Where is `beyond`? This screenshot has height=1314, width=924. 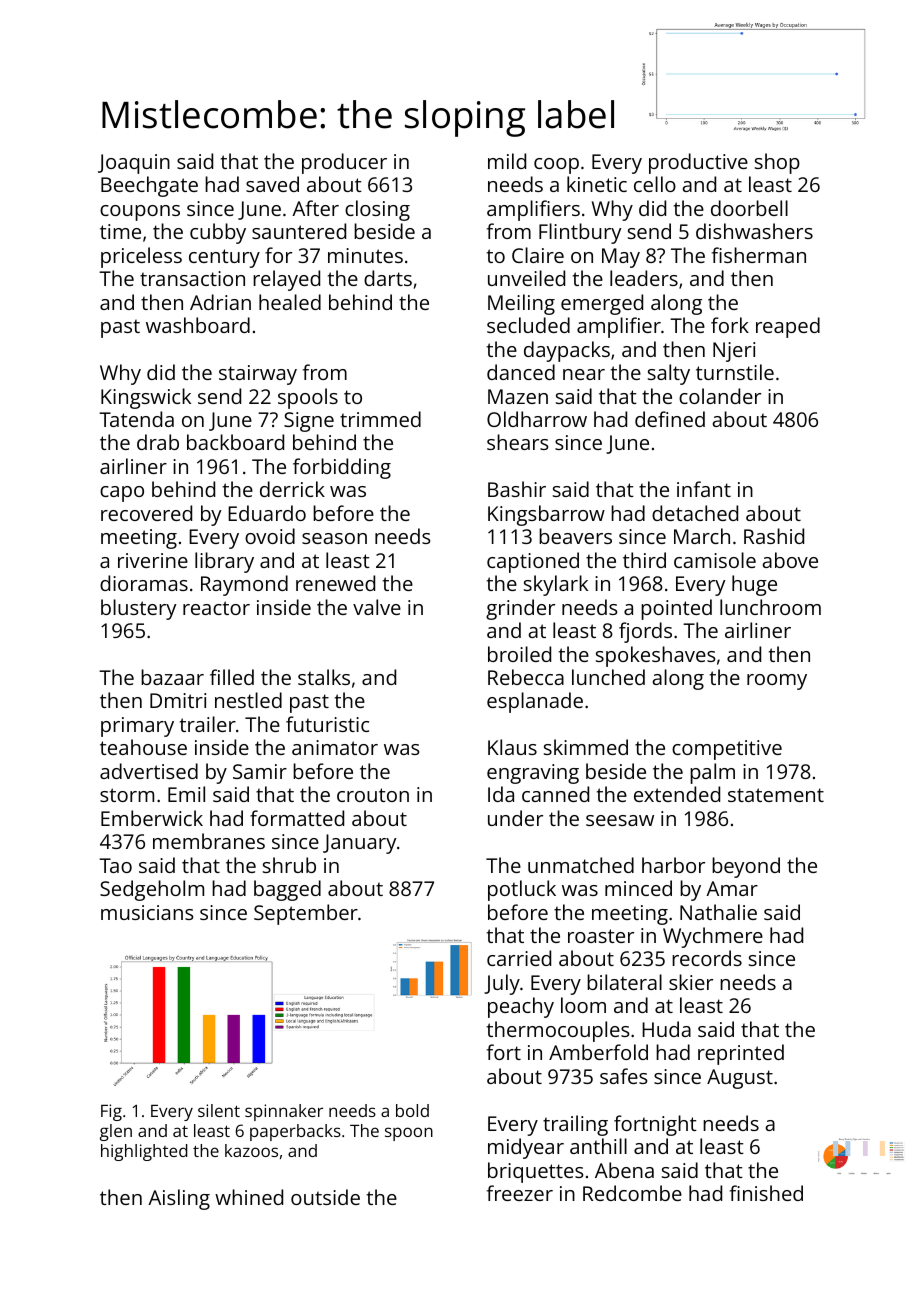
beyond is located at coordinates (746, 867).
